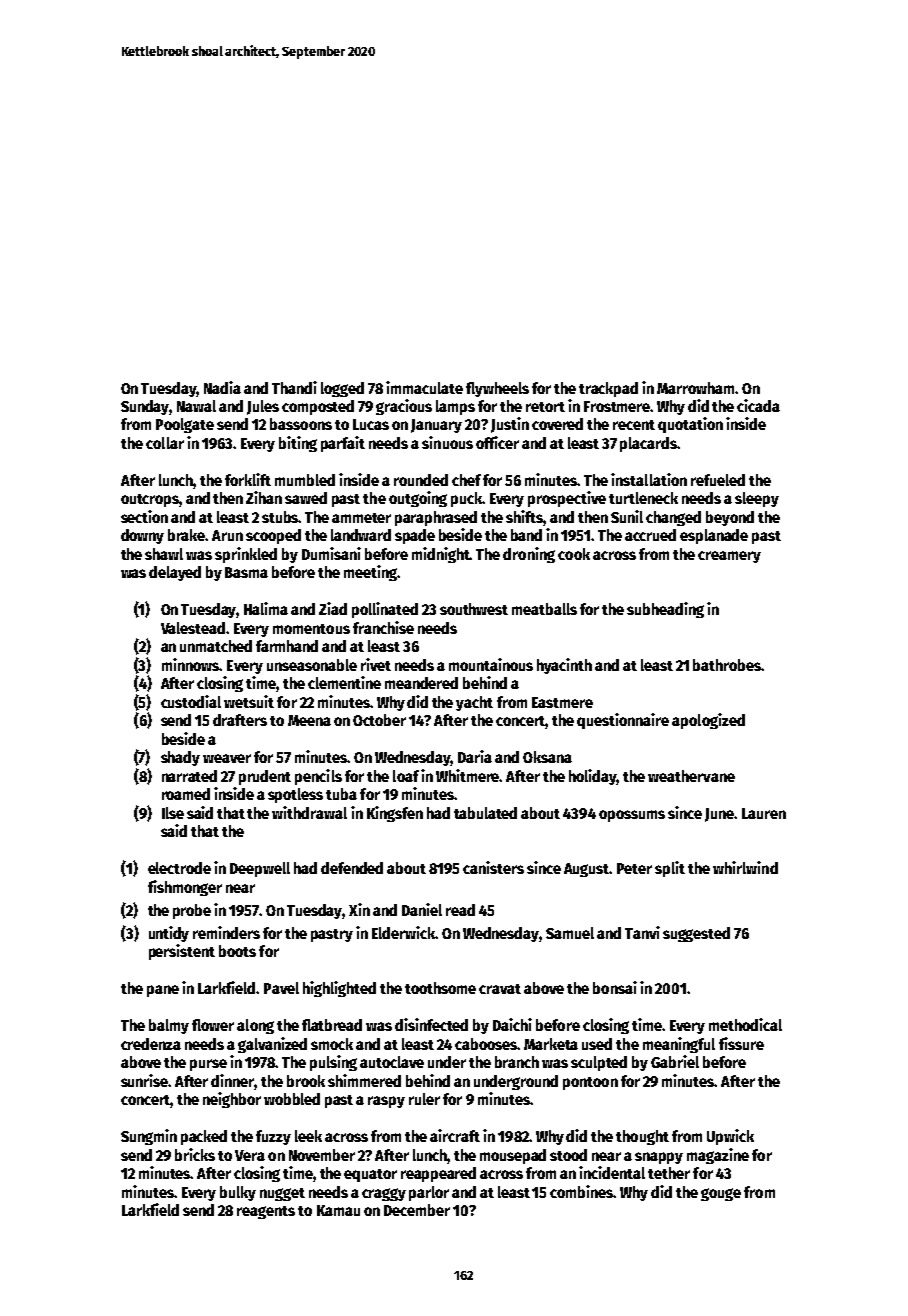 This page has height=1316, width=908. What do you see at coordinates (222, 387) in the page?
I see `Nadia` at bounding box center [222, 387].
